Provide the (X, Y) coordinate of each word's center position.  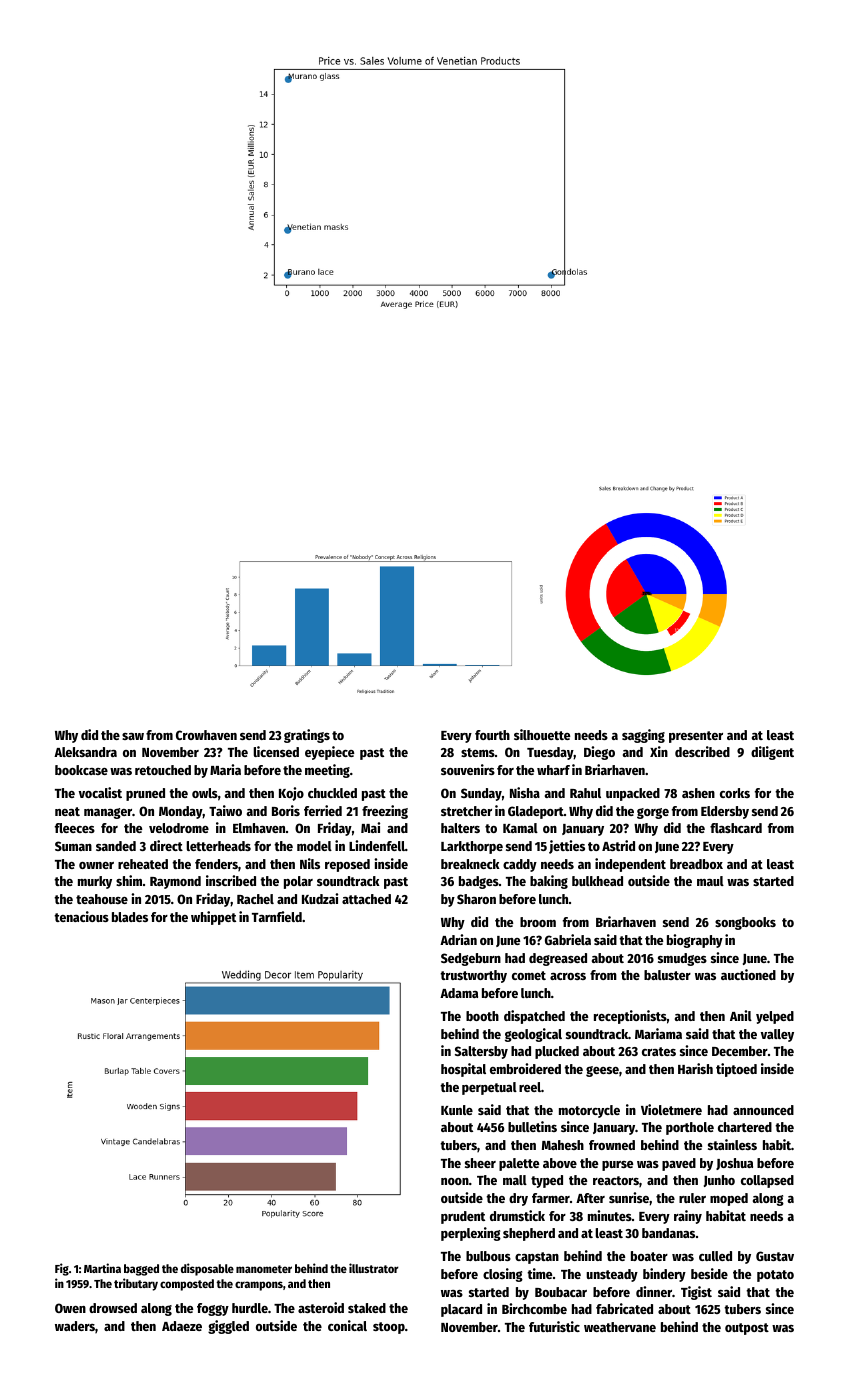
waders (75, 1326)
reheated (143, 864)
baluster (667, 975)
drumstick (517, 1215)
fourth (492, 735)
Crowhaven (206, 735)
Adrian (458, 939)
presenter (696, 737)
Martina (102, 1268)
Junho (719, 1181)
